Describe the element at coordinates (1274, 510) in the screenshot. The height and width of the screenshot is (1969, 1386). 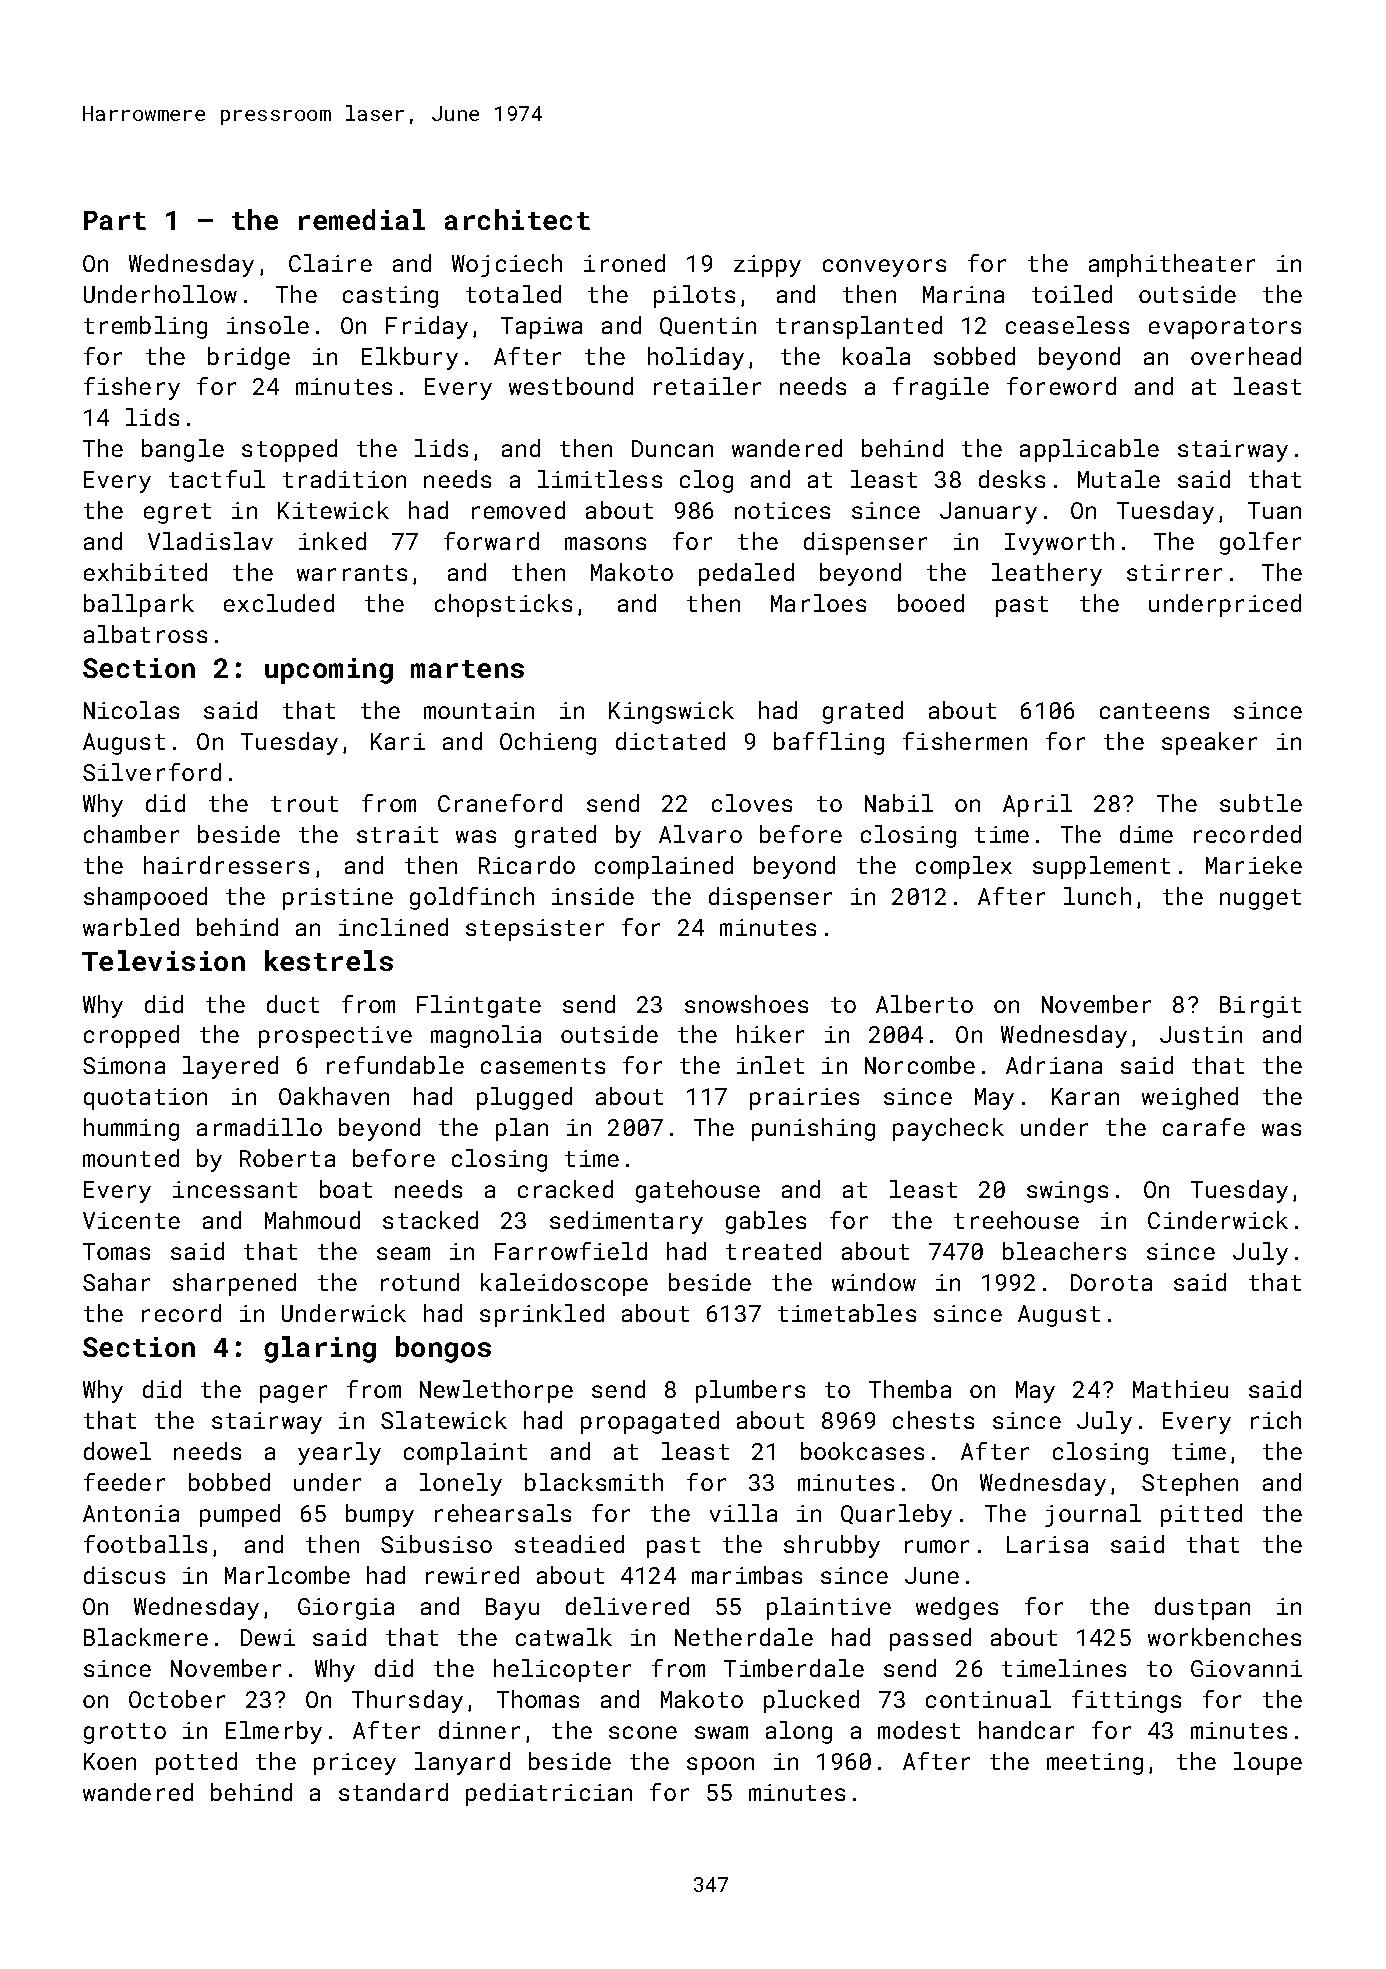
I see `Tuan` at that location.
